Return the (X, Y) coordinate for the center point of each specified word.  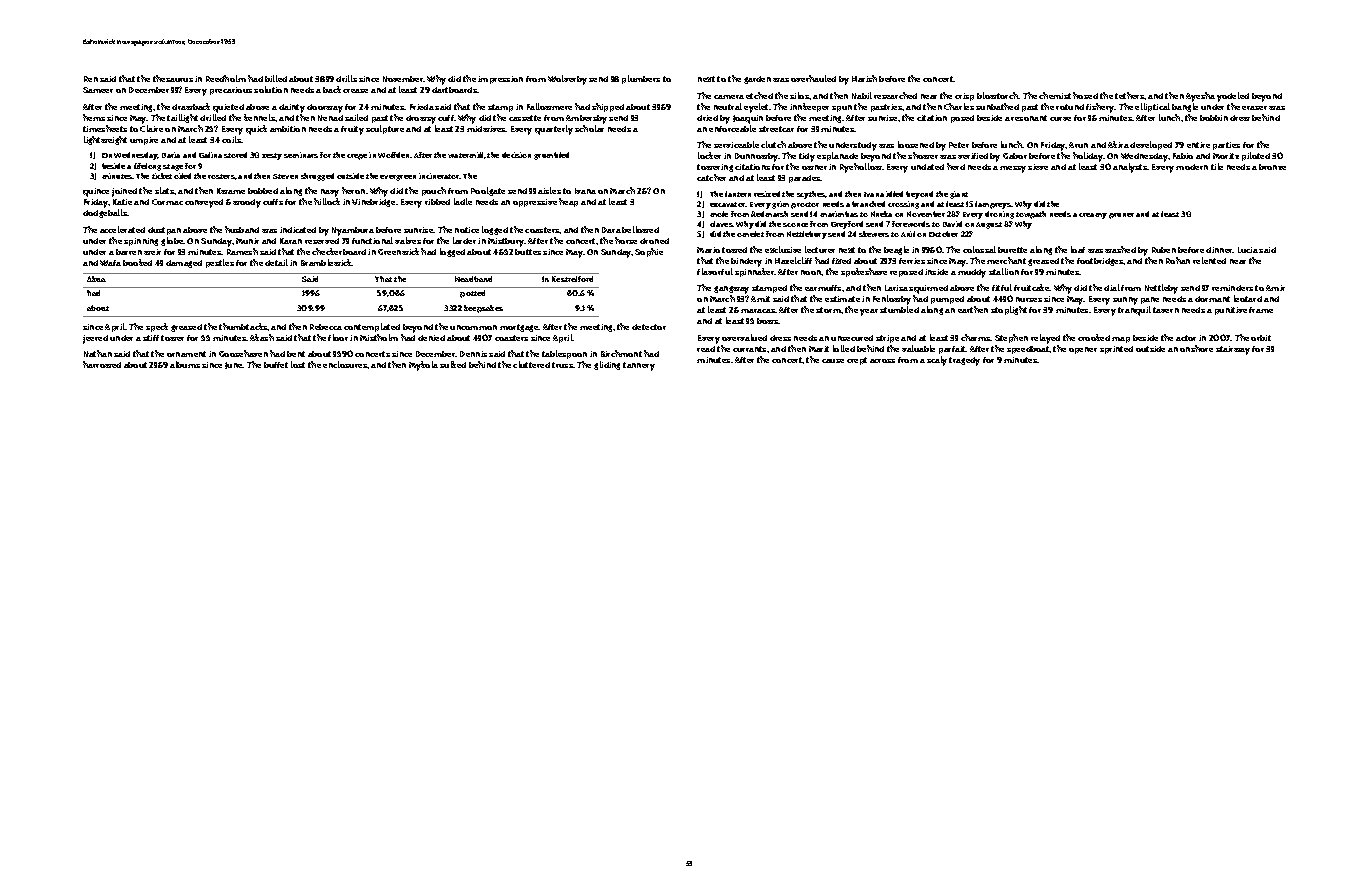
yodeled (1233, 97)
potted (472, 294)
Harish (864, 78)
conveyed (204, 203)
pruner (1121, 216)
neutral (728, 106)
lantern (738, 194)
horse (626, 240)
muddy (972, 273)
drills (346, 78)
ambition (288, 129)
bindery (746, 262)
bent (296, 354)
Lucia (1248, 250)
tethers (1130, 95)
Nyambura (353, 231)
